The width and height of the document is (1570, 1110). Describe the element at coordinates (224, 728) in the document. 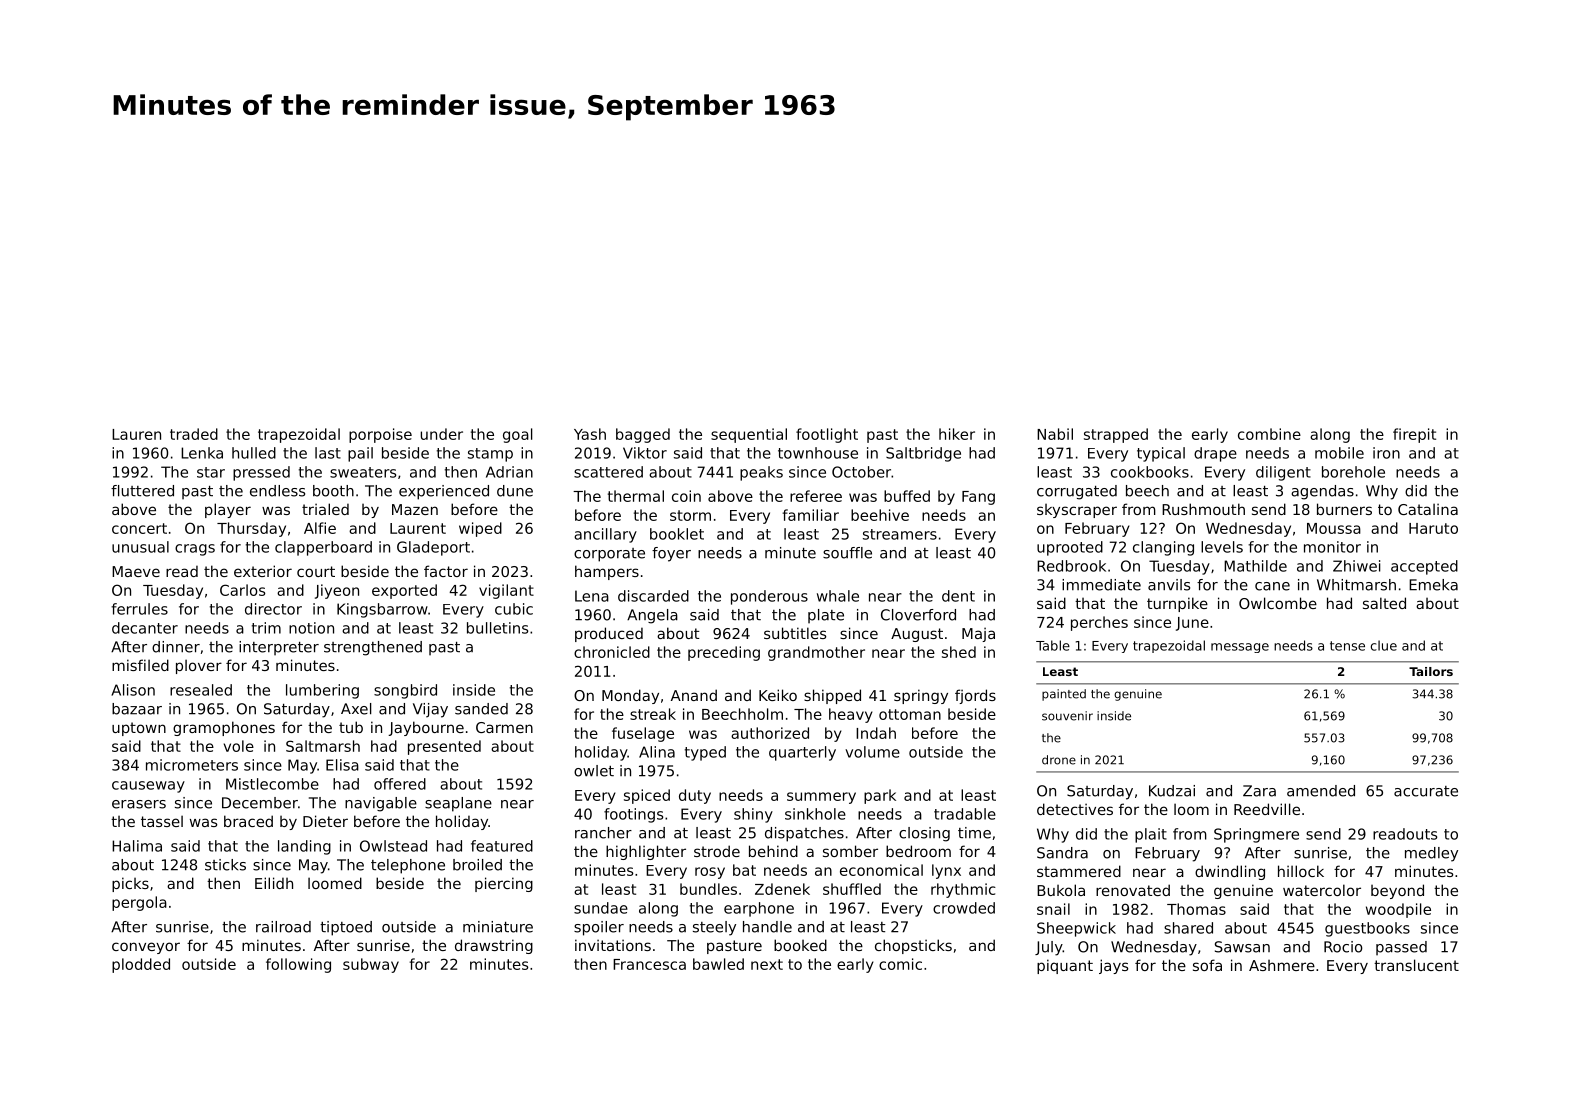

I see `gramophones` at that location.
